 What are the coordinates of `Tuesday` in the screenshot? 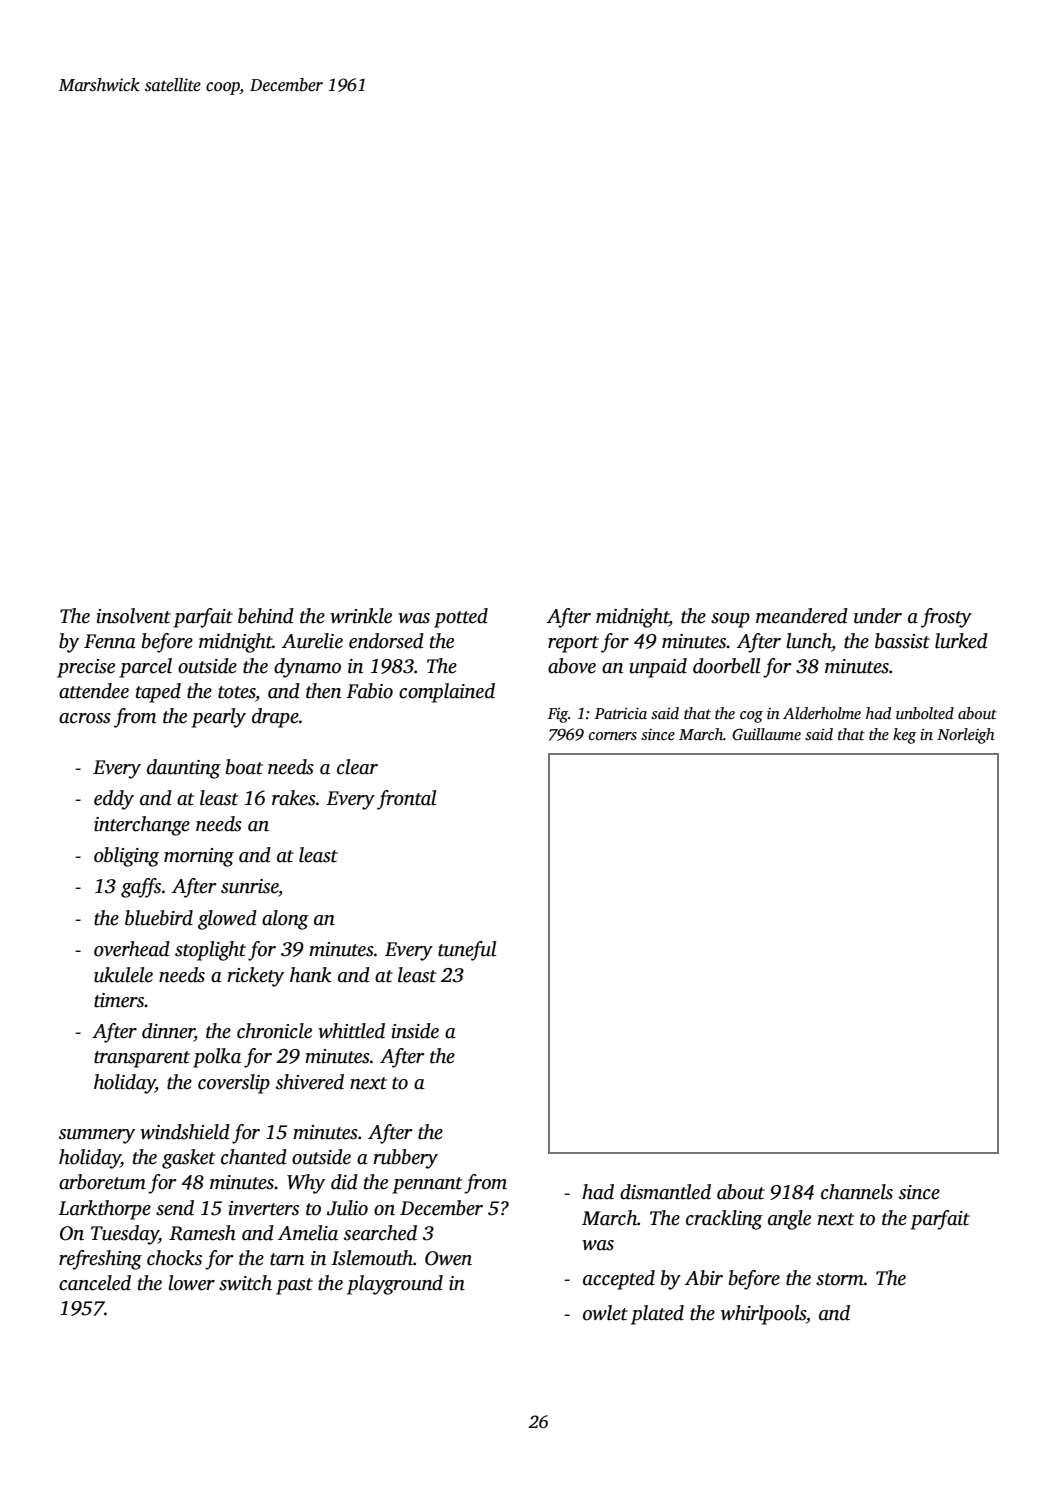 It's located at (125, 1235).
